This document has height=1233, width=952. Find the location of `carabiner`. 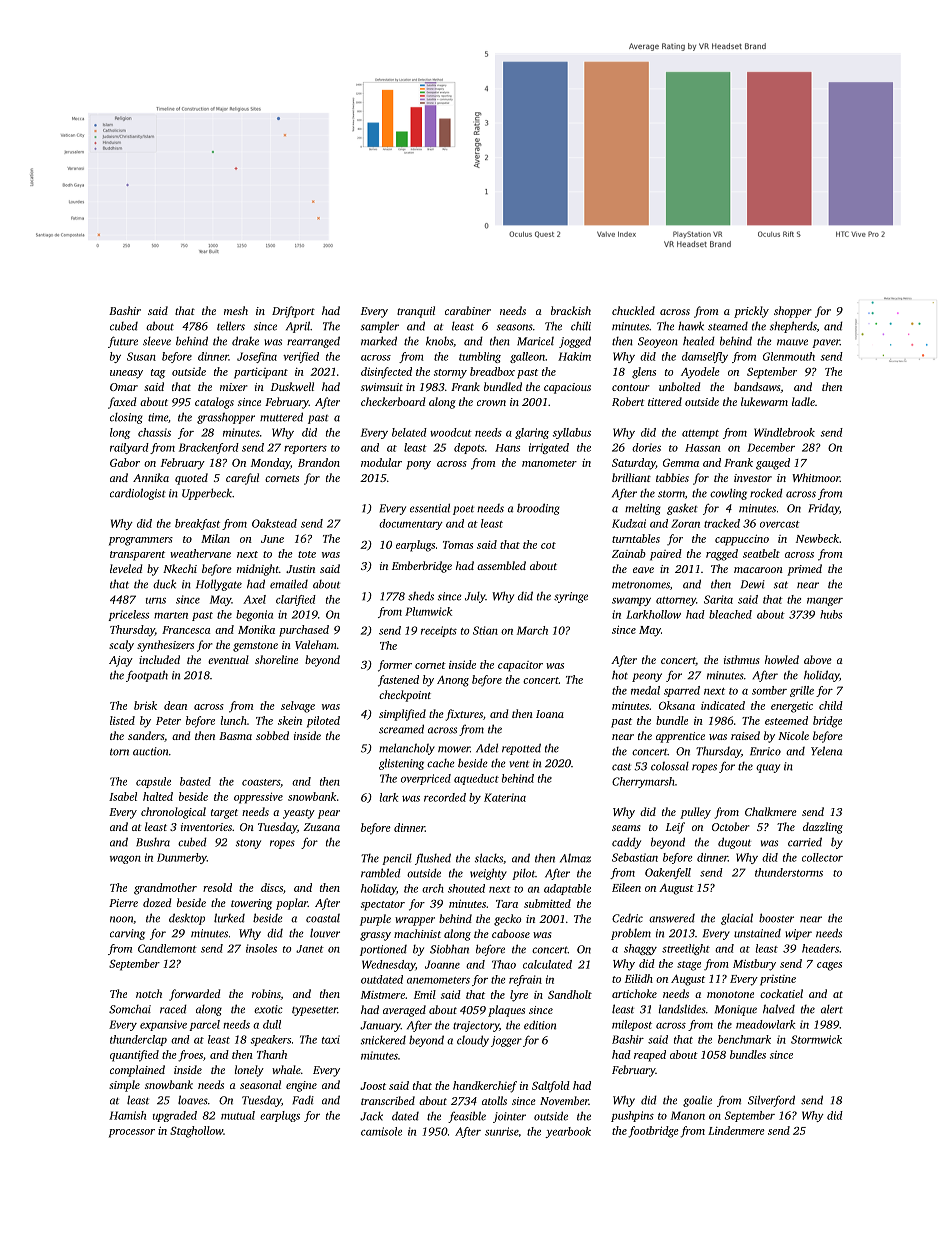

carabiner is located at coordinates (468, 310).
